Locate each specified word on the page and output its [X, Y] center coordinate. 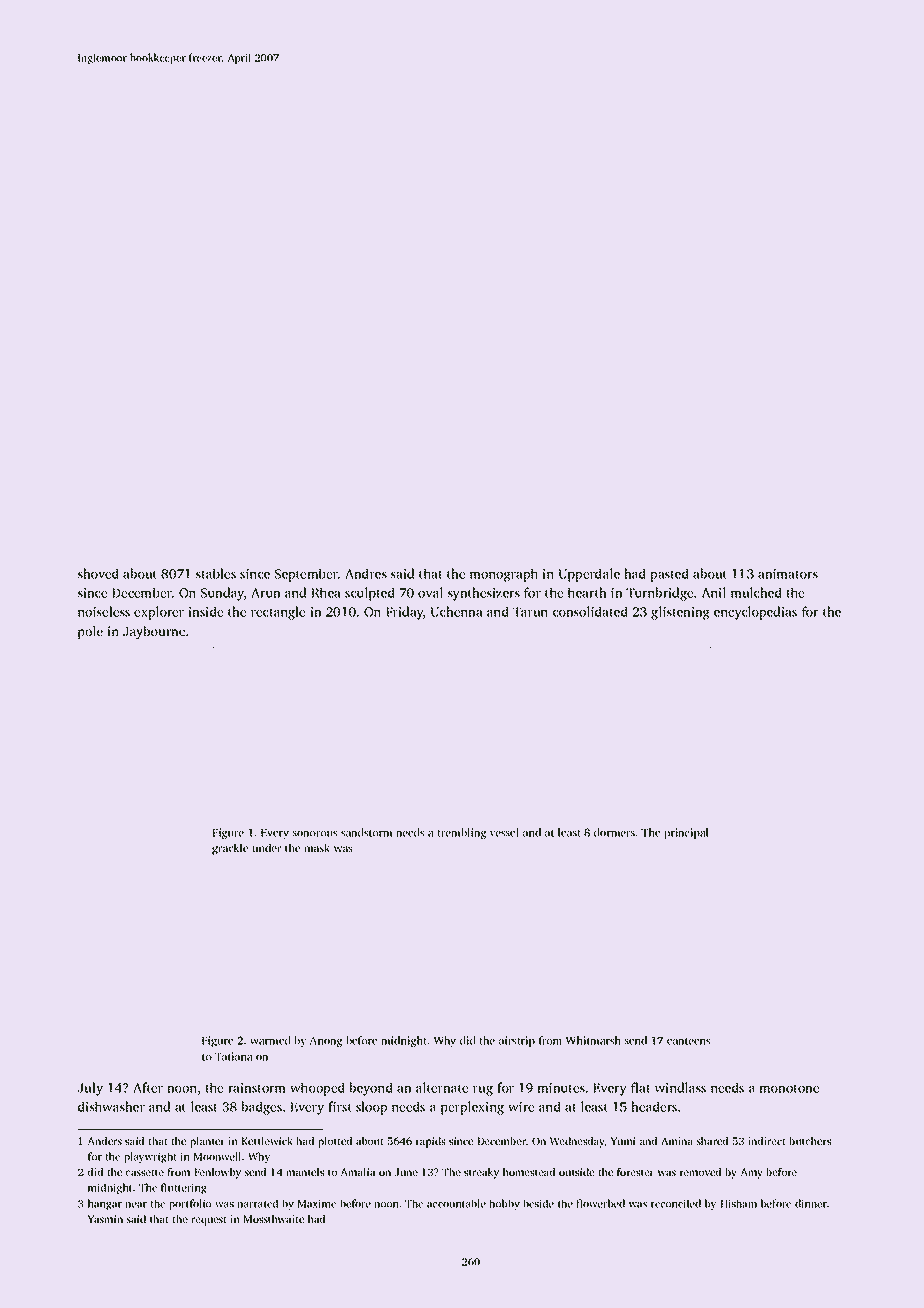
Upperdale [589, 575]
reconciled [676, 1203]
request [208, 1221]
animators [788, 574]
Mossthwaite [274, 1219]
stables [216, 573]
